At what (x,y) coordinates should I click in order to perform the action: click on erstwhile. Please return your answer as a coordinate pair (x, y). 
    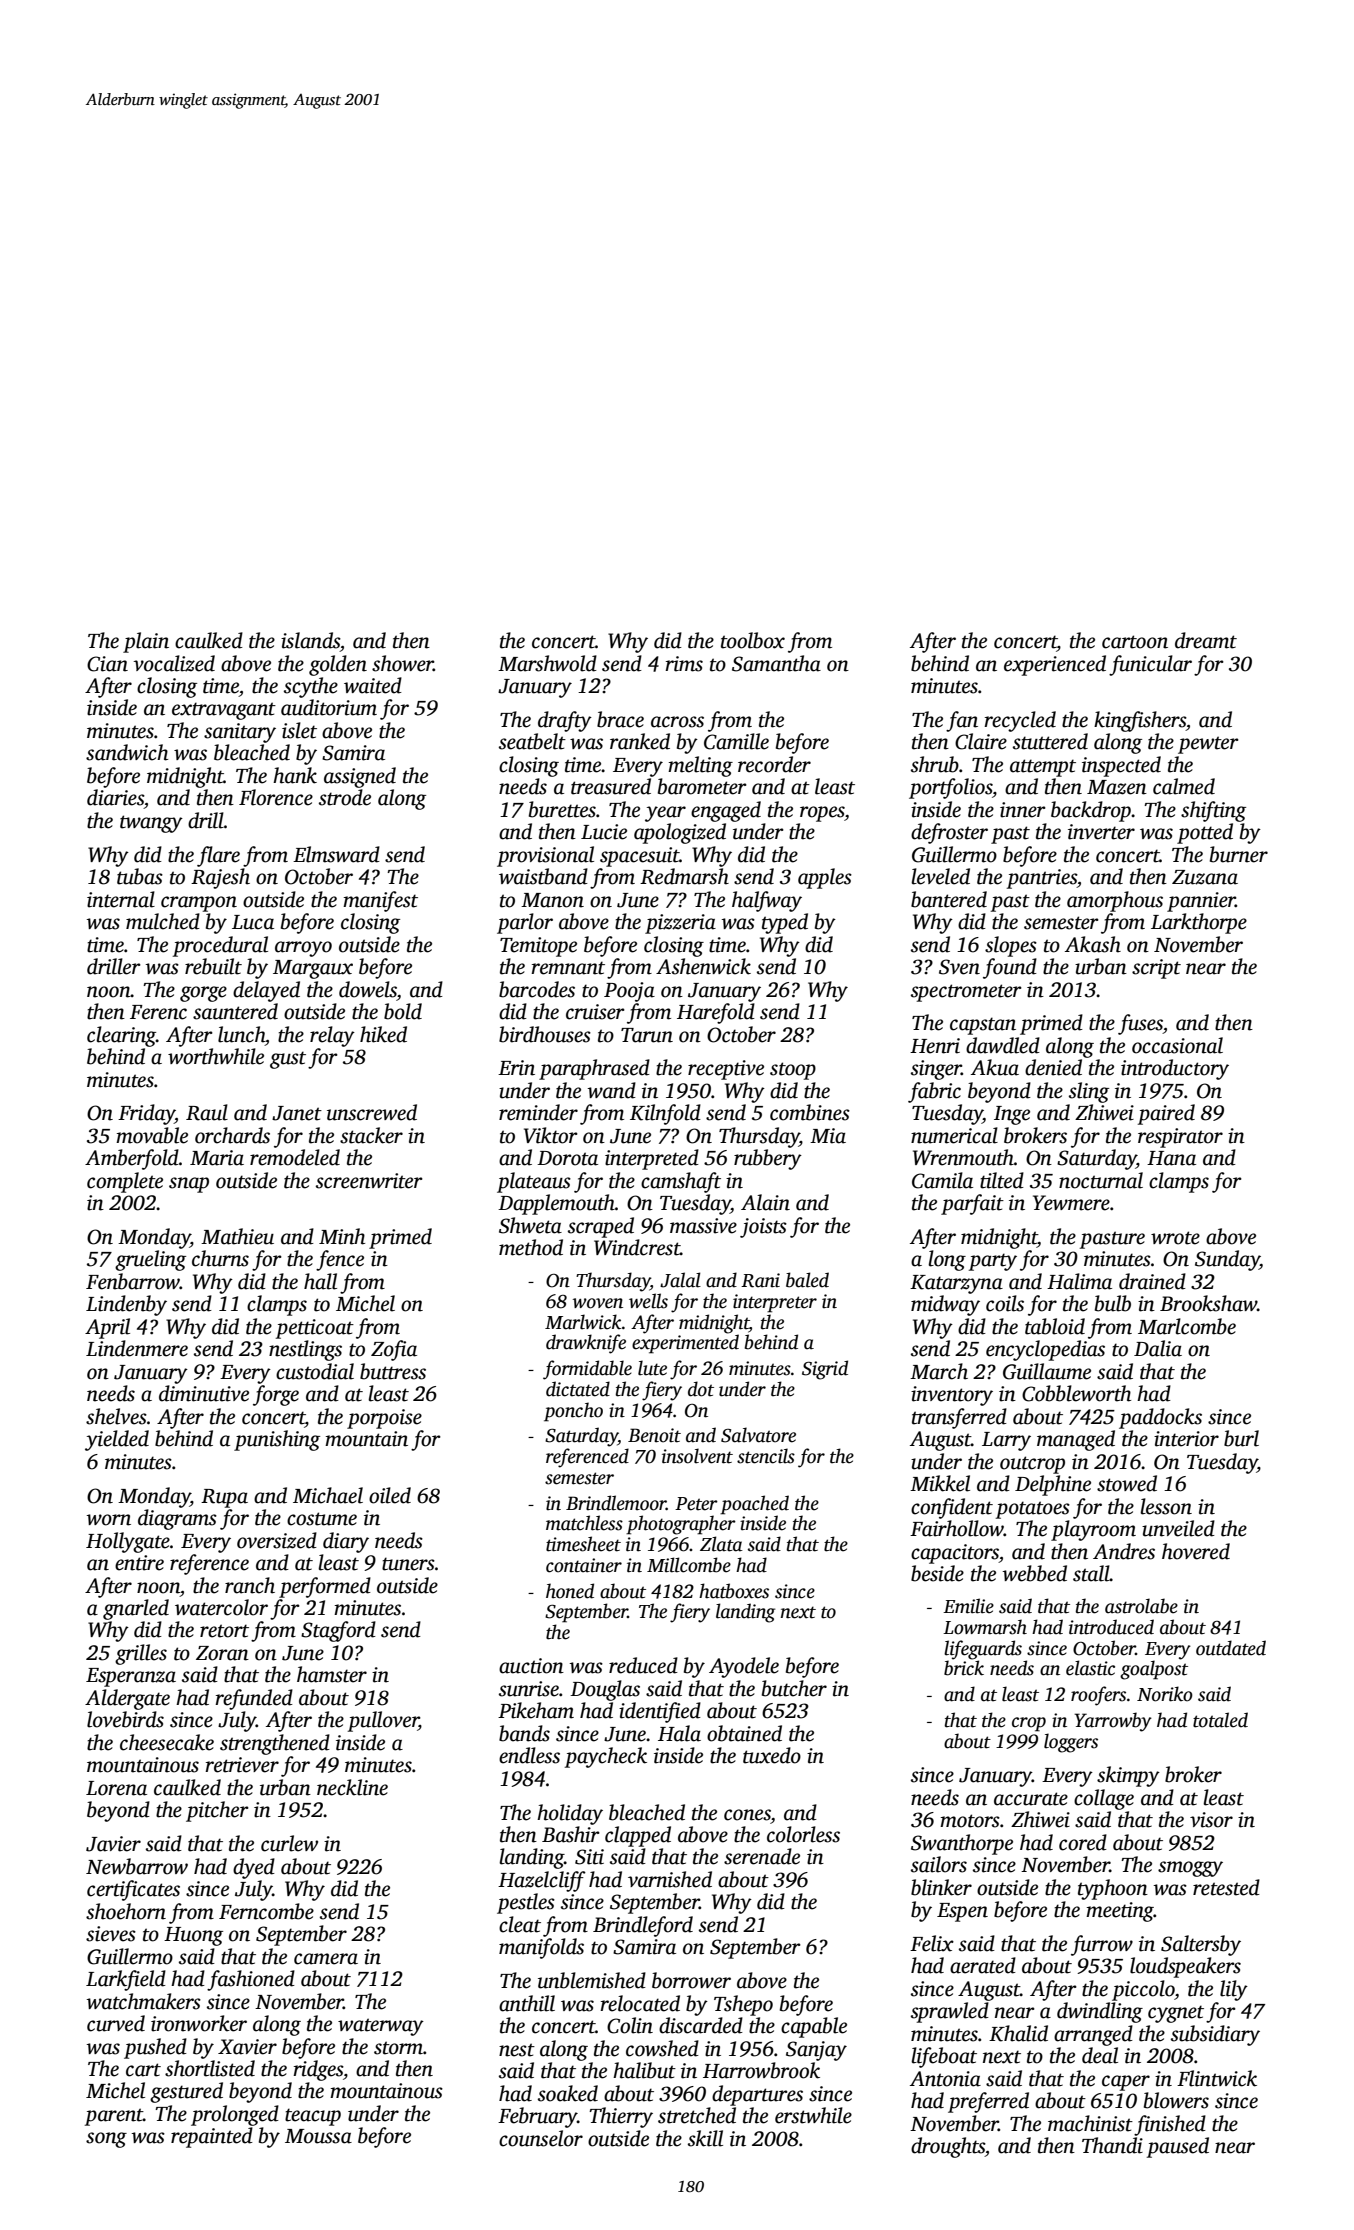
    Looking at the image, I should click on (813, 2115).
